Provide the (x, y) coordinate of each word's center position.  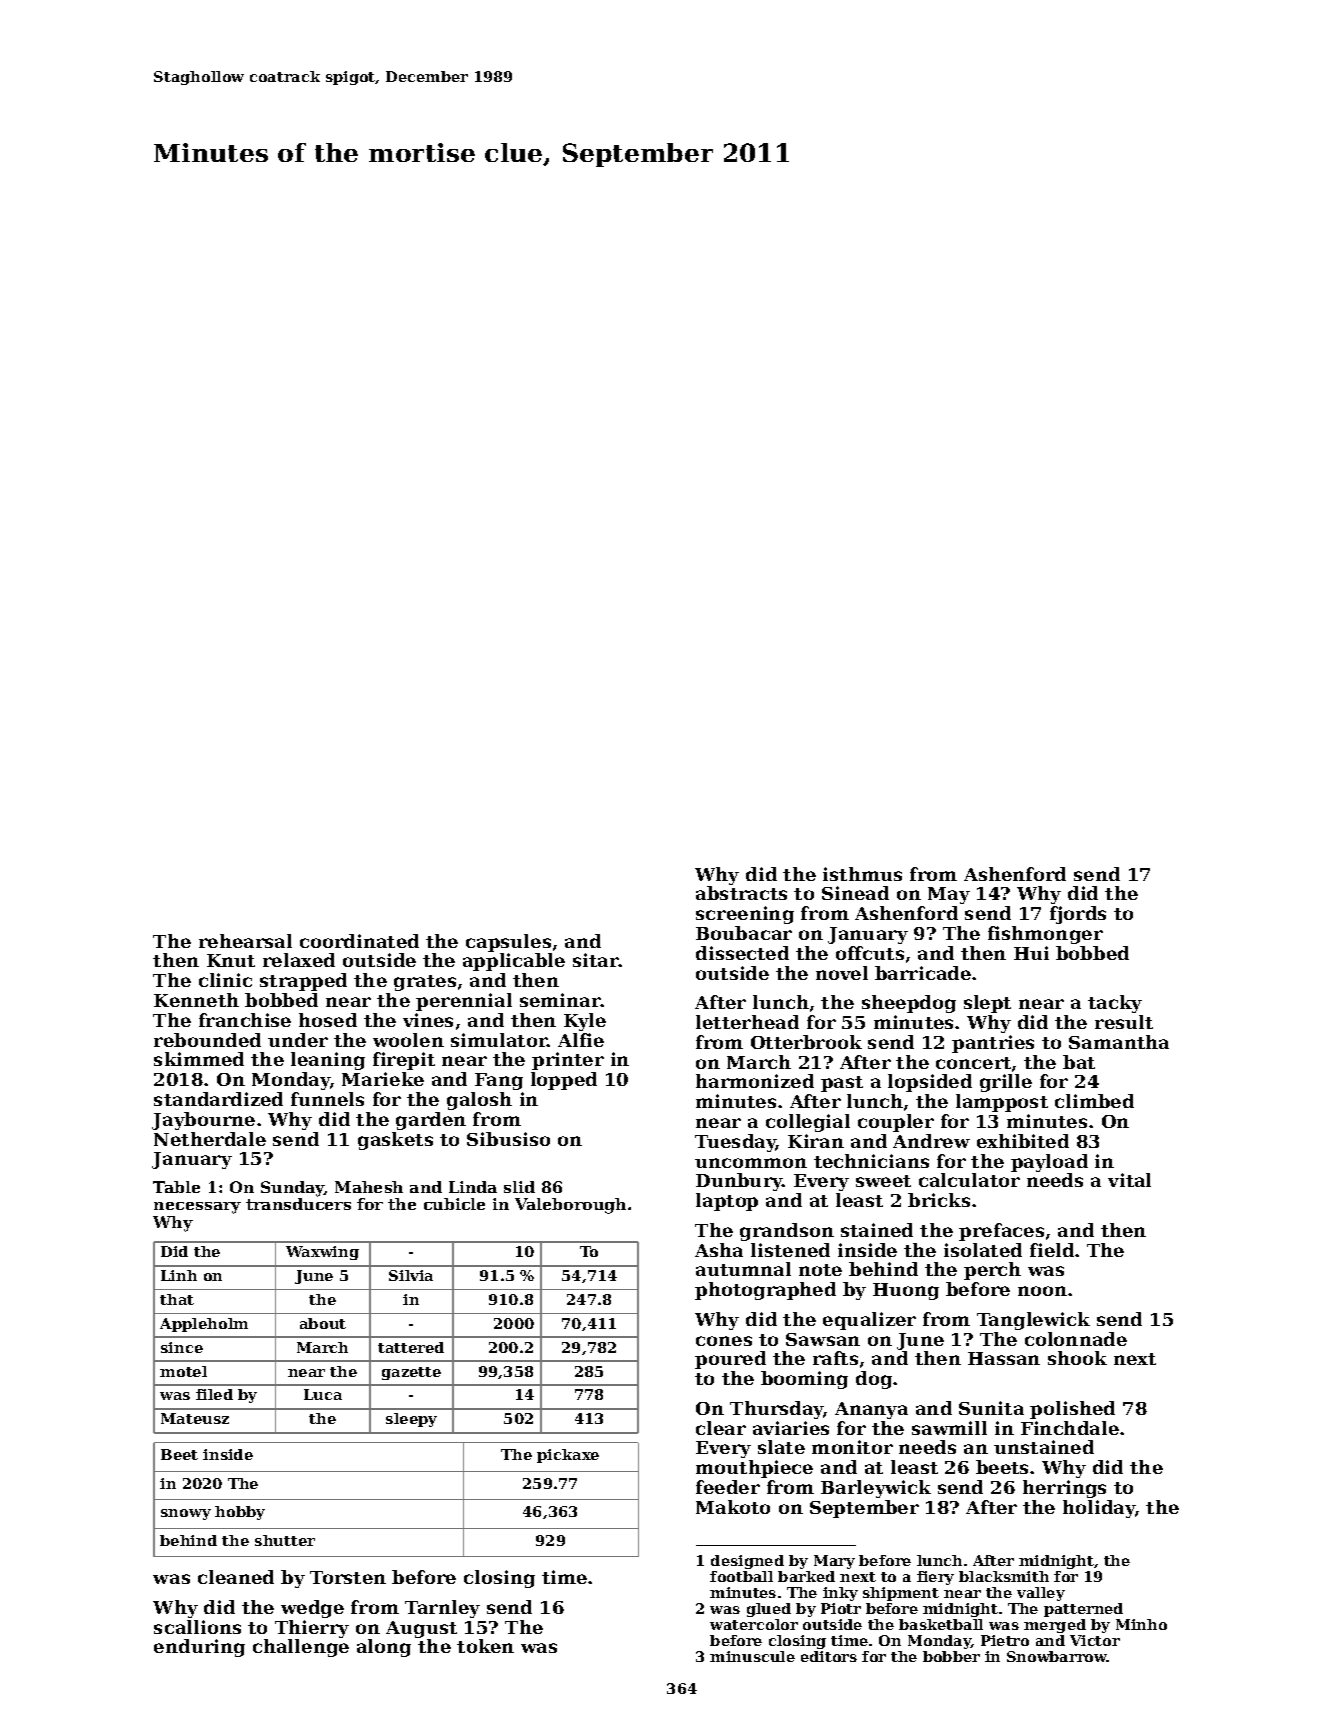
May (949, 895)
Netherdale (210, 1139)
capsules (508, 943)
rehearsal (245, 941)
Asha (719, 1250)
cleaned (236, 1577)
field (1052, 1250)
